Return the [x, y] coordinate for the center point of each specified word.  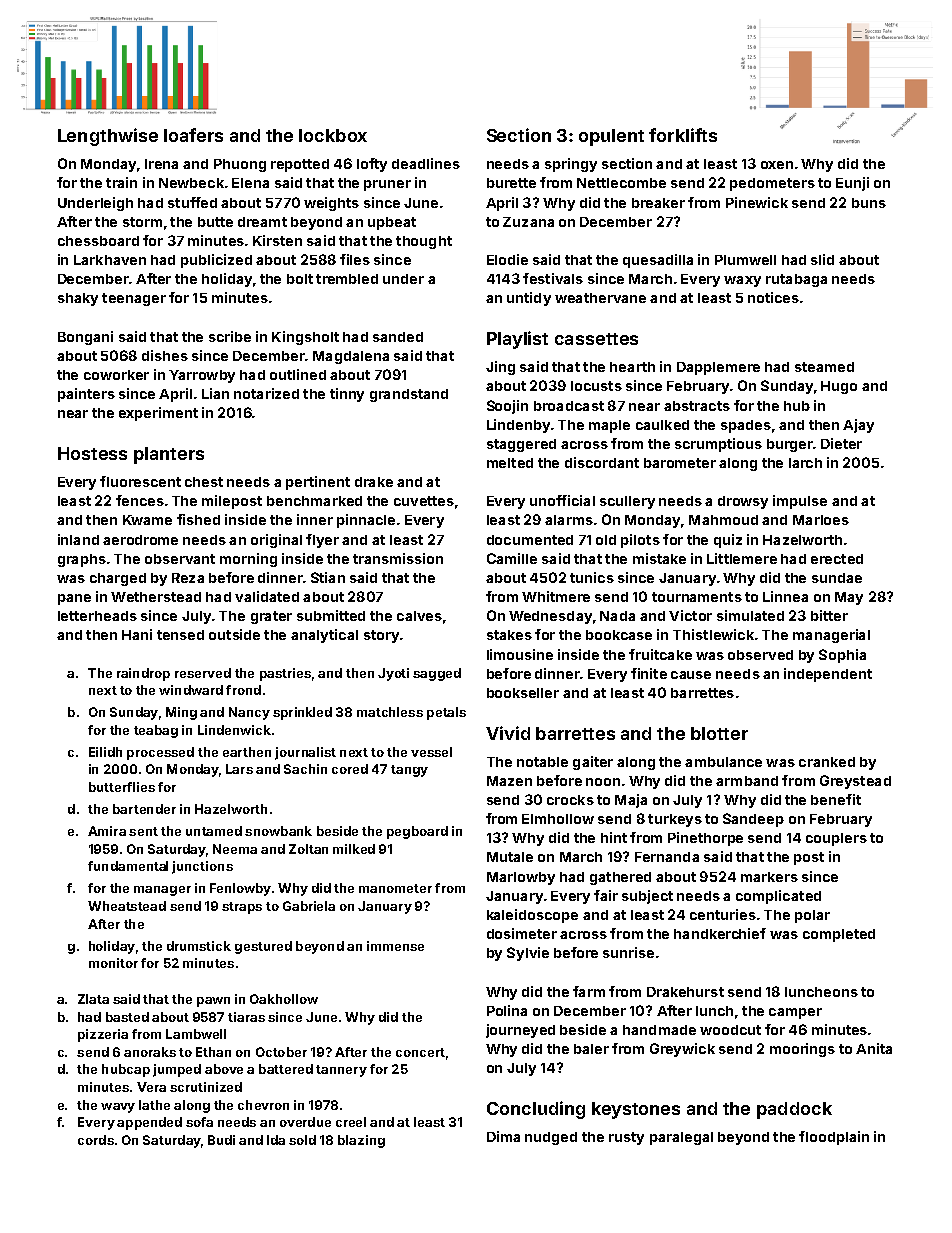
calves [419, 616]
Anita [874, 1048]
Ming [181, 713]
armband [747, 781]
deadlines [426, 163]
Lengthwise [108, 137]
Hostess [92, 453]
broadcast [569, 406]
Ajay [858, 426]
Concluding [536, 1110]
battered [286, 1069]
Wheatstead [127, 906]
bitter [829, 615]
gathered [620, 878]
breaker [658, 203]
